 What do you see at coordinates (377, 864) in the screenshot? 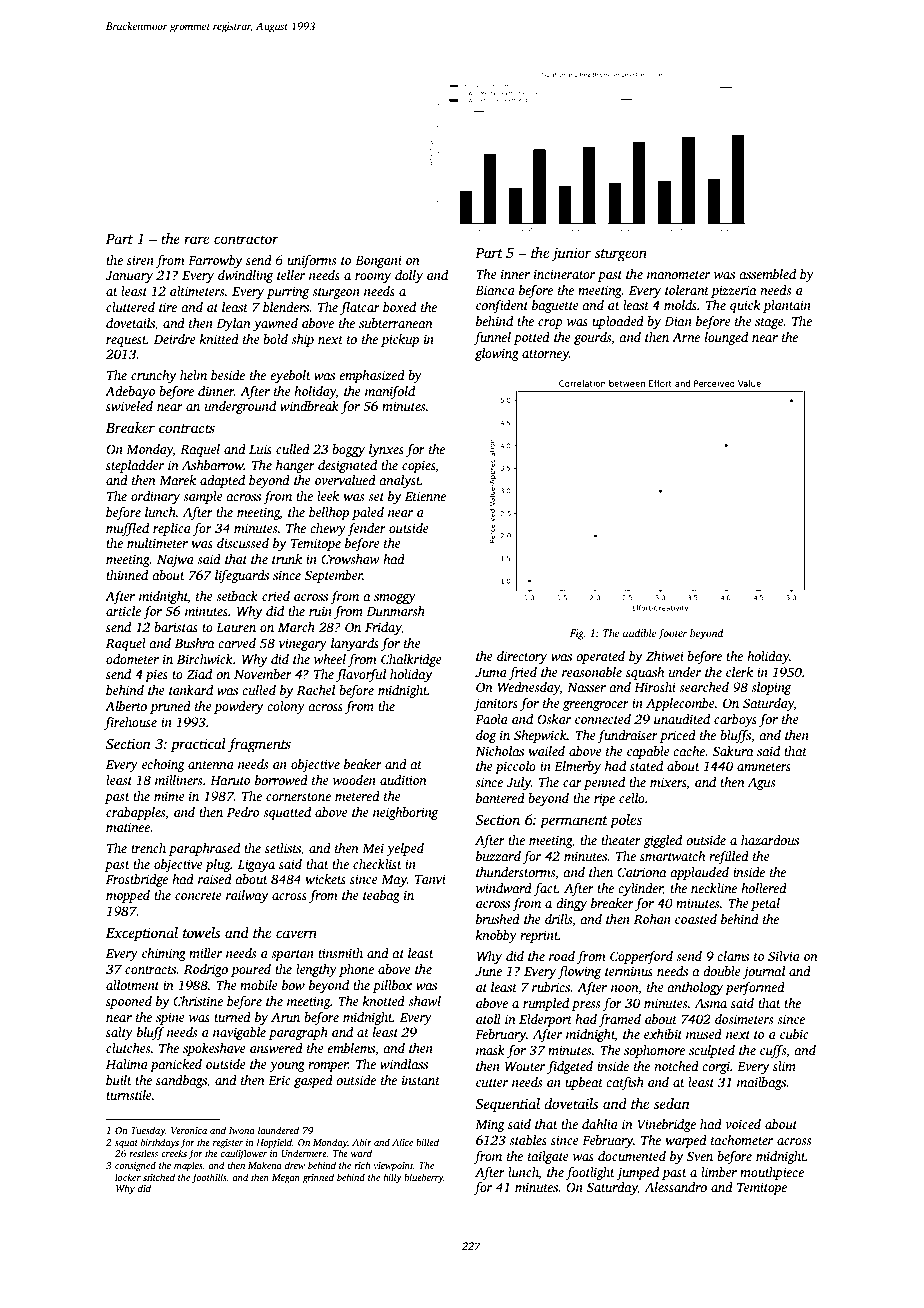
I see `checklist` at bounding box center [377, 864].
